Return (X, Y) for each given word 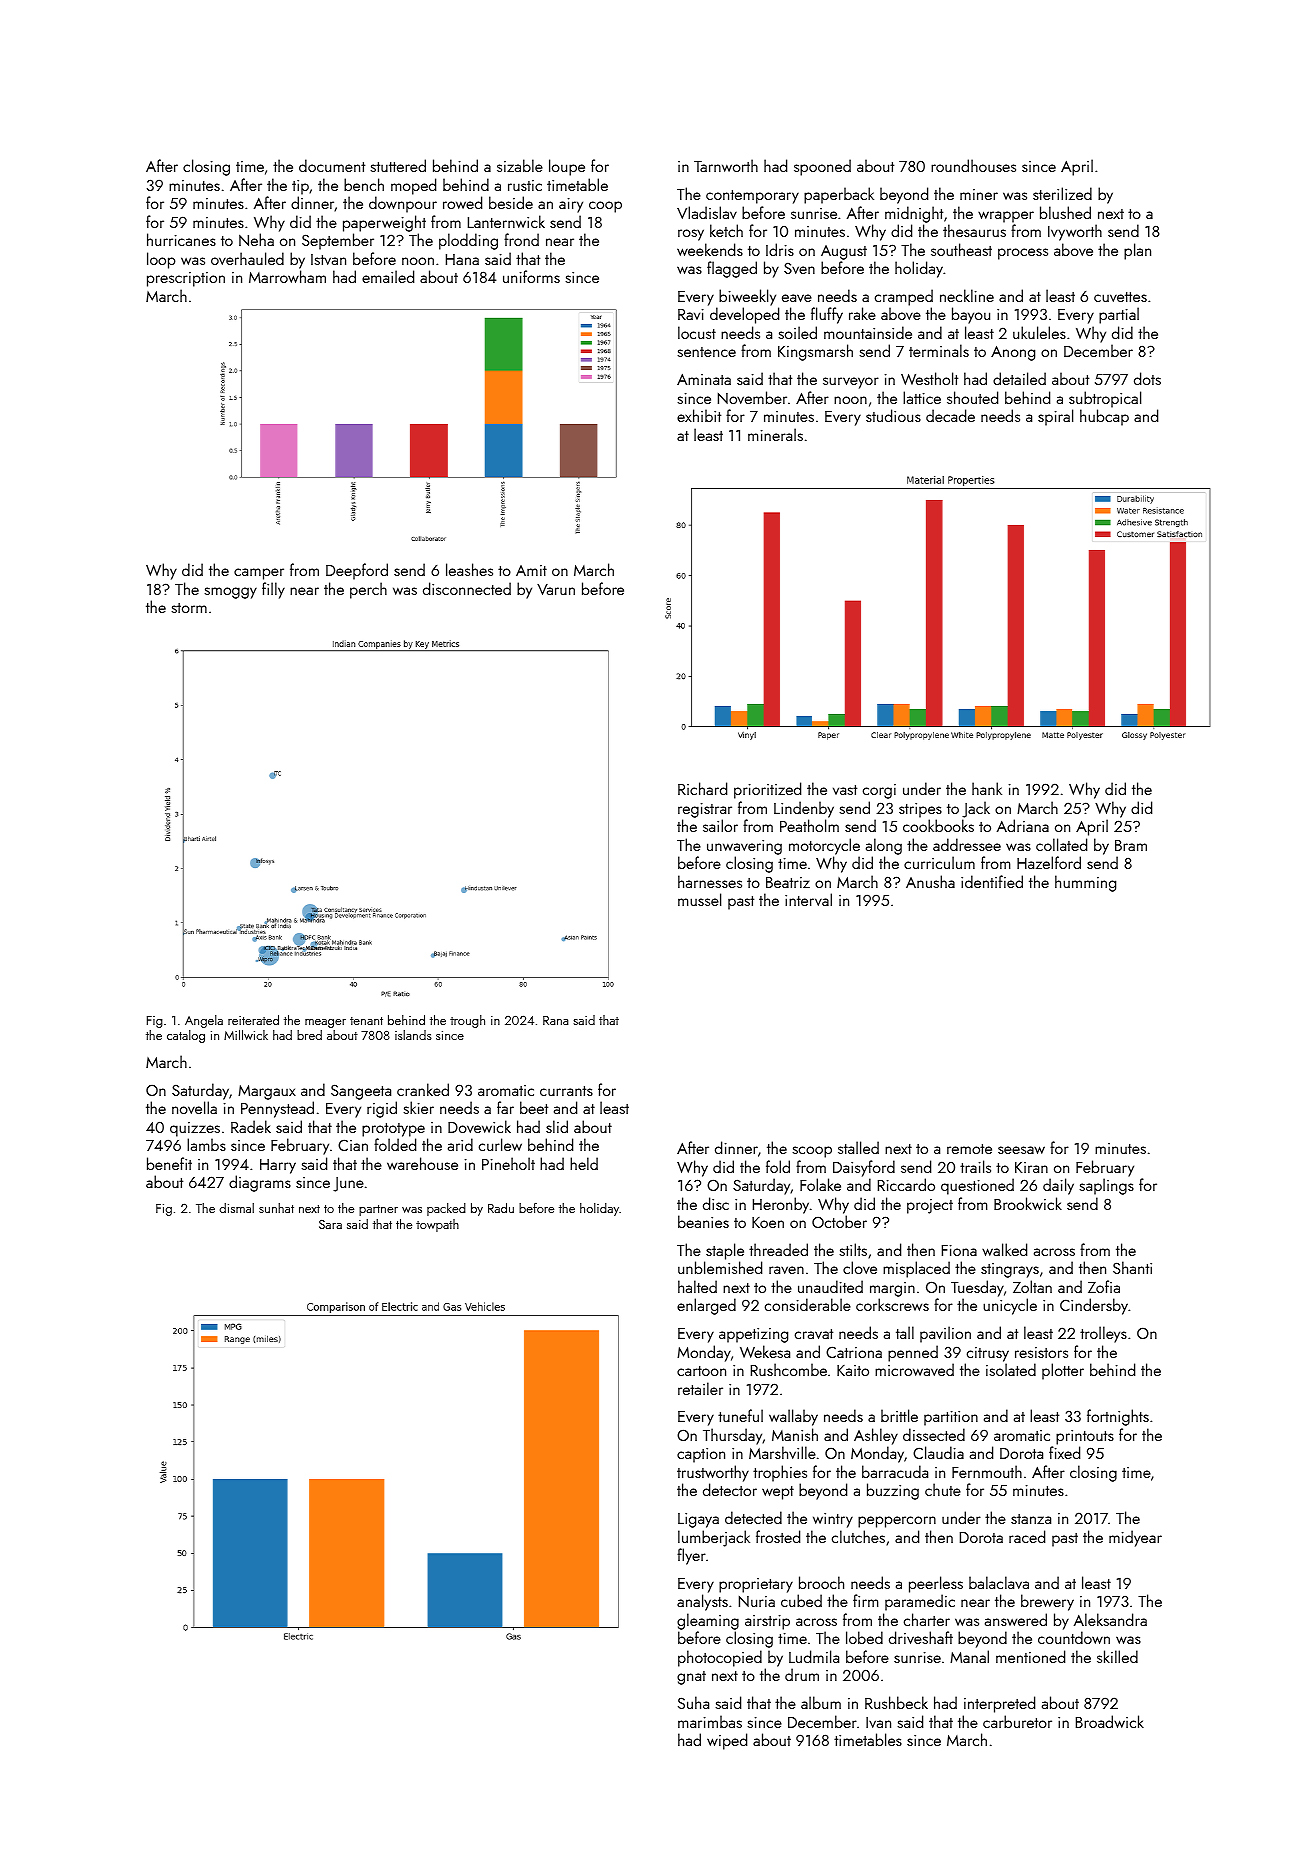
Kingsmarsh (815, 352)
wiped (727, 1741)
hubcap (1104, 417)
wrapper (1006, 217)
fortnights (1118, 1417)
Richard (702, 788)
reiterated (253, 1020)
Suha (693, 1702)
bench (364, 184)
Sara (330, 1224)
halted (697, 1286)
